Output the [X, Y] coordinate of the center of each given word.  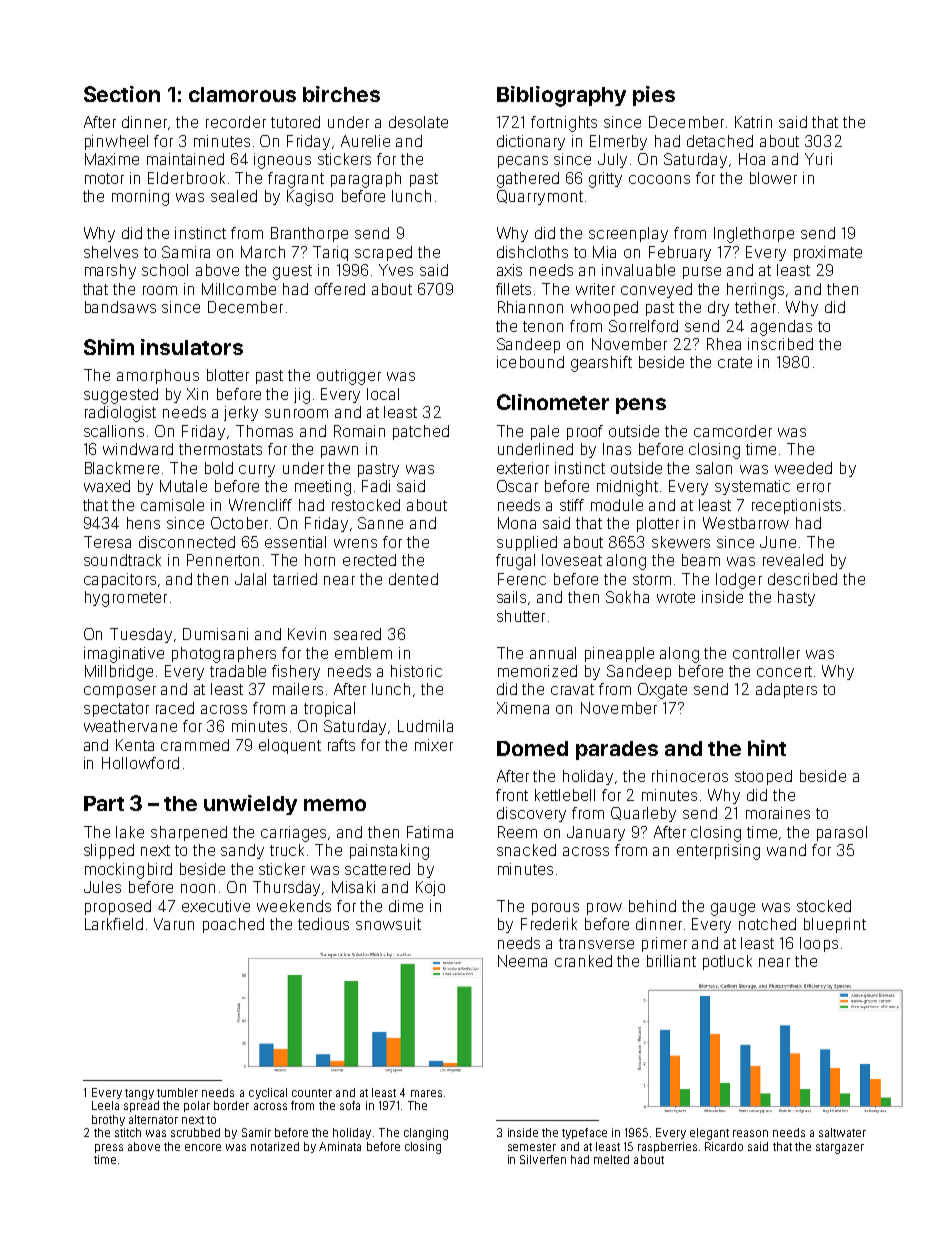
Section [122, 94]
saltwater [842, 1132]
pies [654, 96]
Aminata [340, 1146]
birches [341, 94]
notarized [275, 1146]
